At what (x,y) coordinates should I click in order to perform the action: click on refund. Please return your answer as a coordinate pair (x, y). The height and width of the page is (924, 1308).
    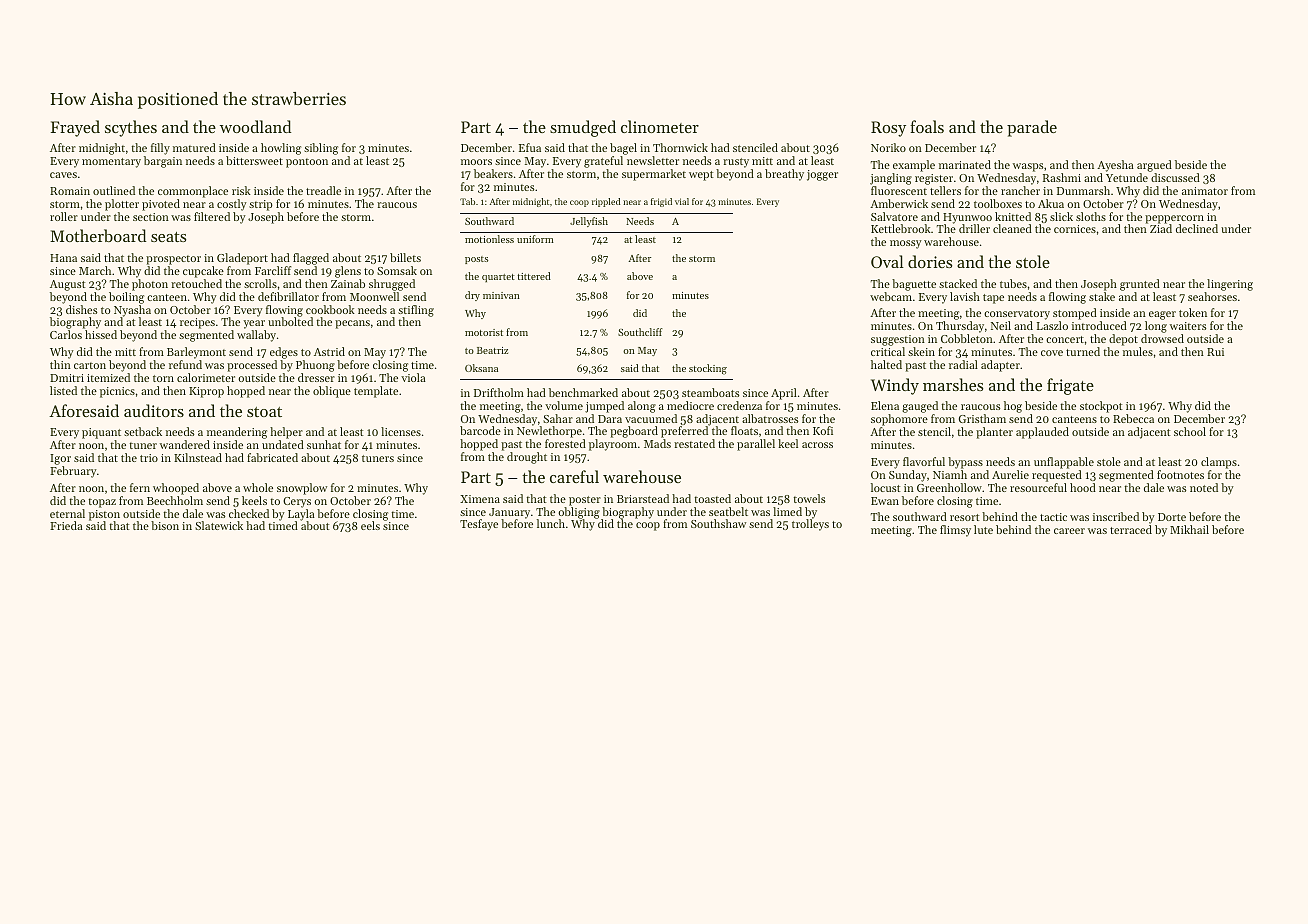
    Looking at the image, I should click on (185, 364).
